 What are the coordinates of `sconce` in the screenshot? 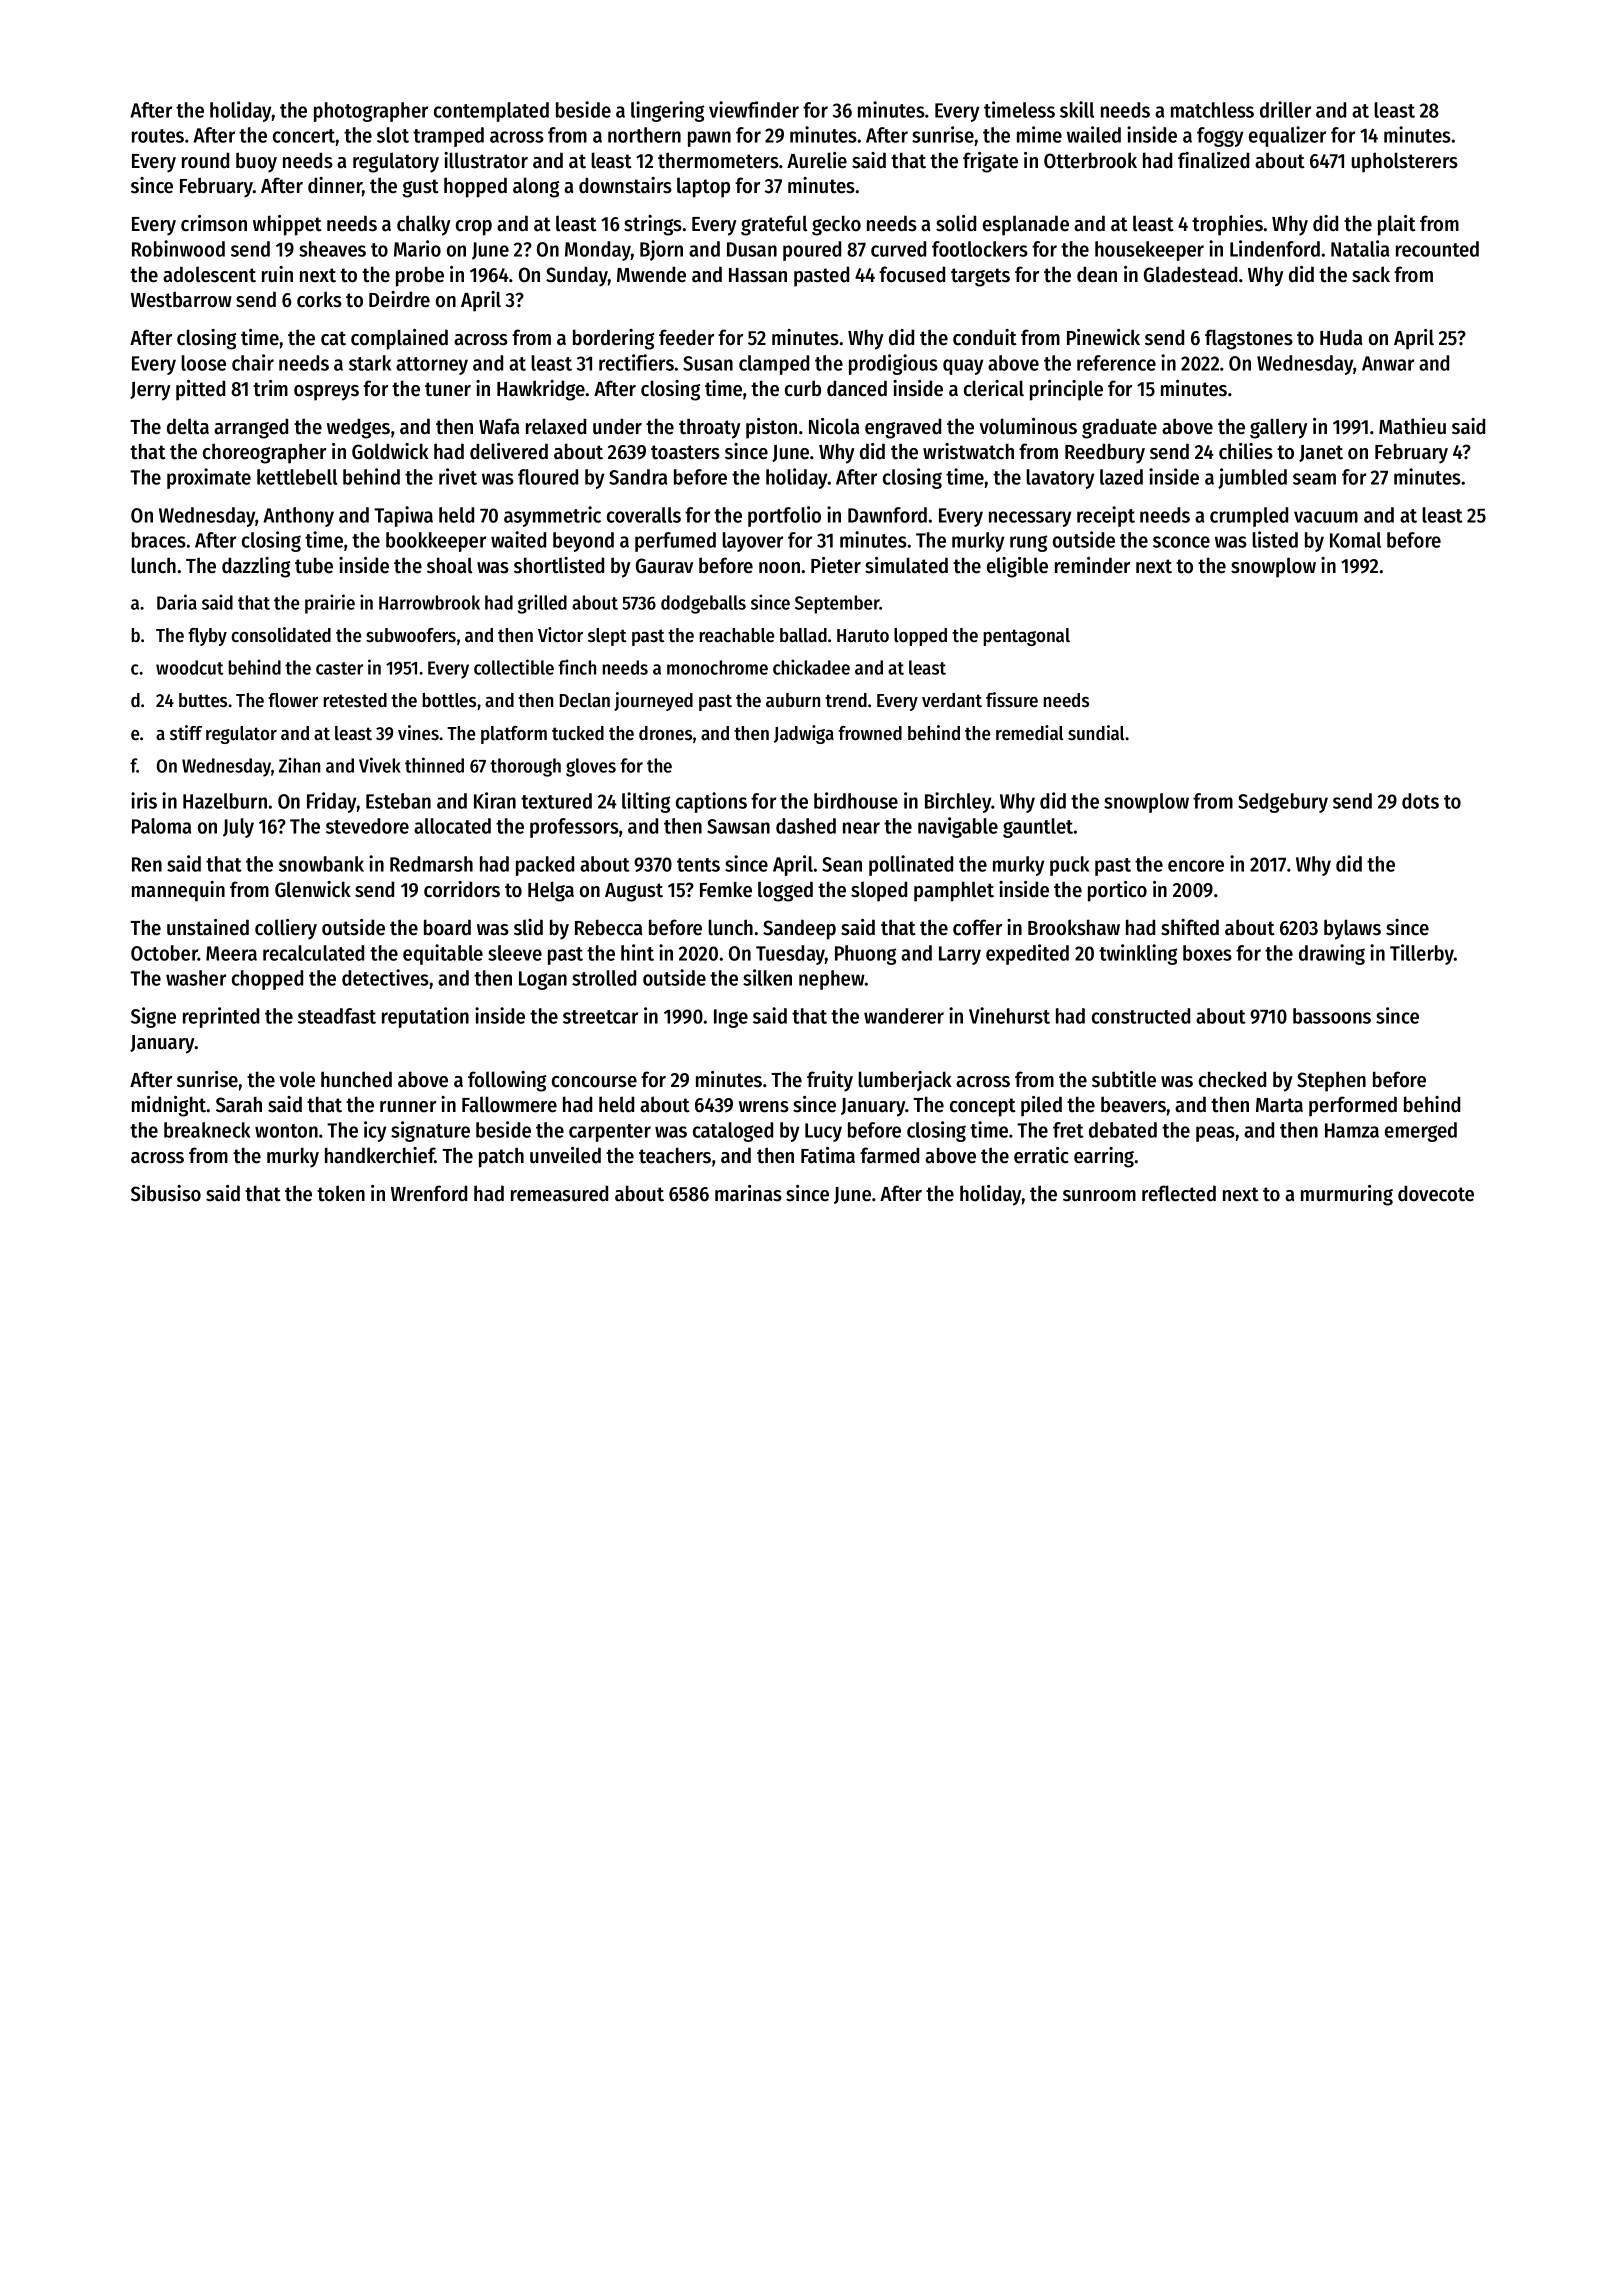 It's located at (1181, 542).
